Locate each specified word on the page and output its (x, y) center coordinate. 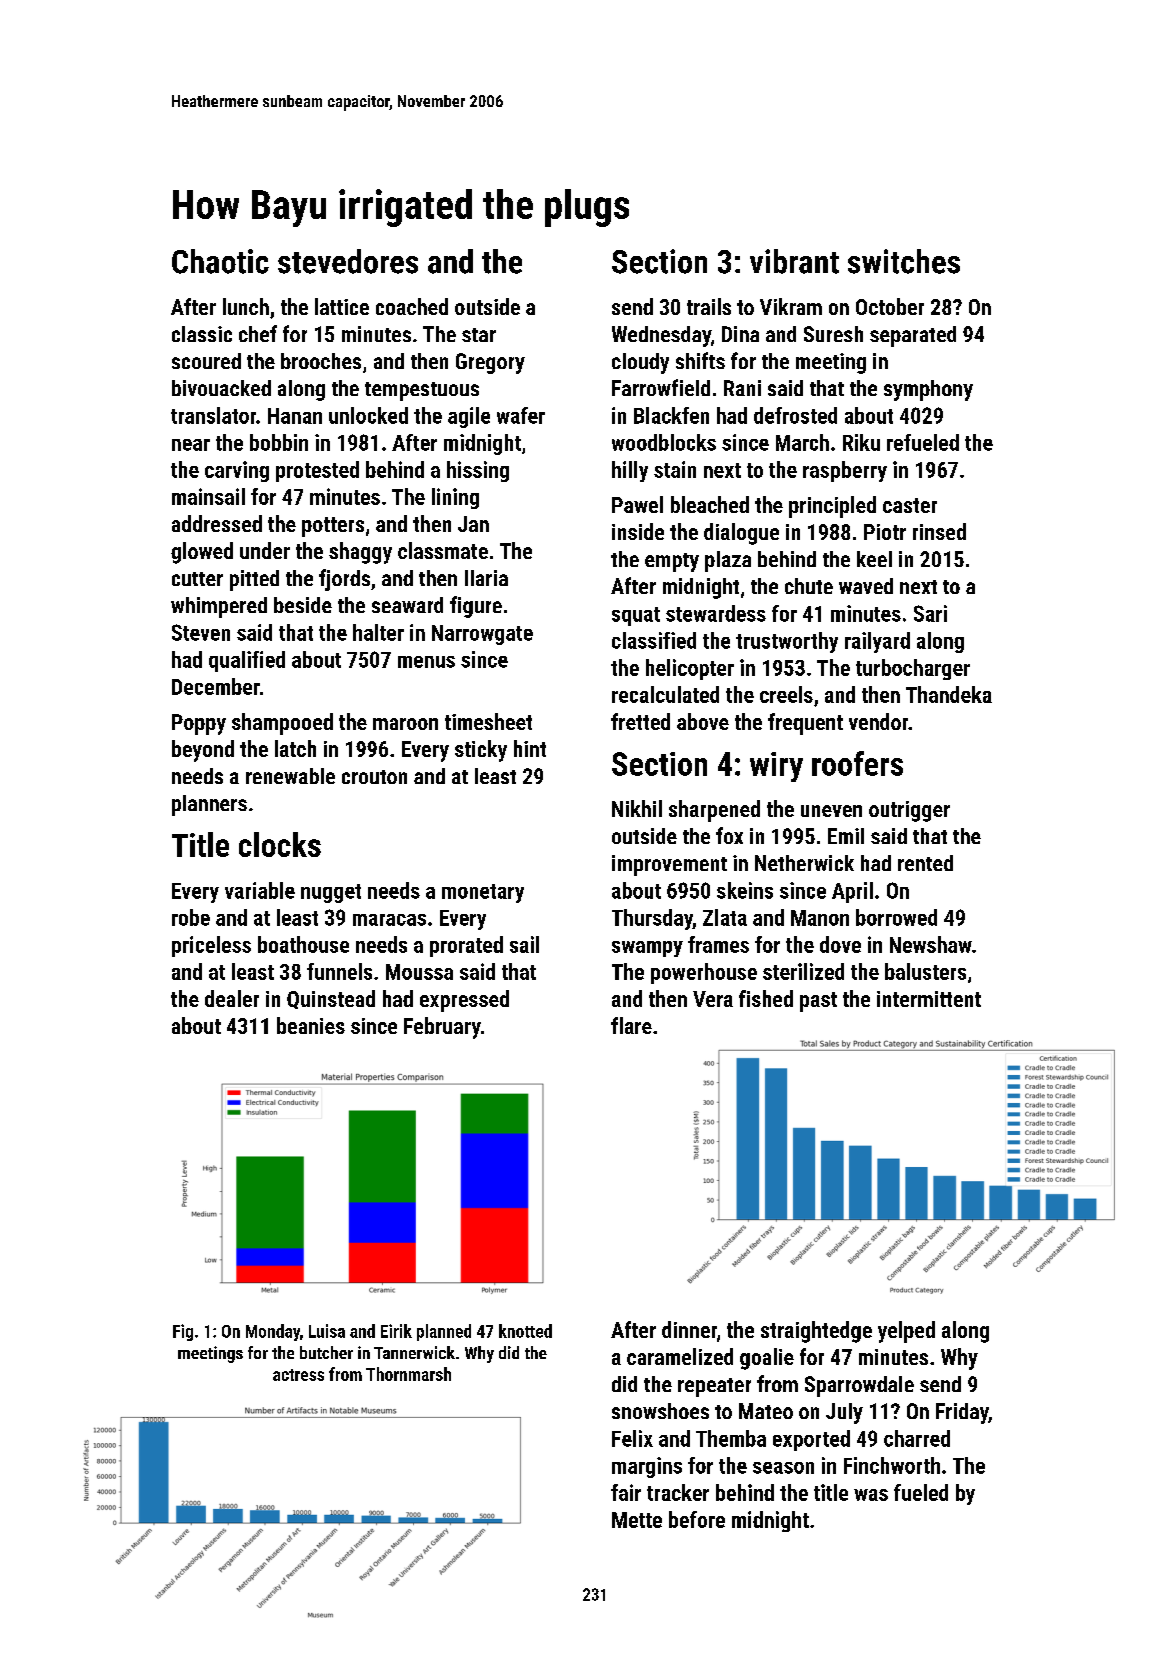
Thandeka (949, 694)
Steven (201, 632)
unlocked (368, 415)
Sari (930, 613)
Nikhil (637, 808)
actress (298, 1375)
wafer (521, 415)
